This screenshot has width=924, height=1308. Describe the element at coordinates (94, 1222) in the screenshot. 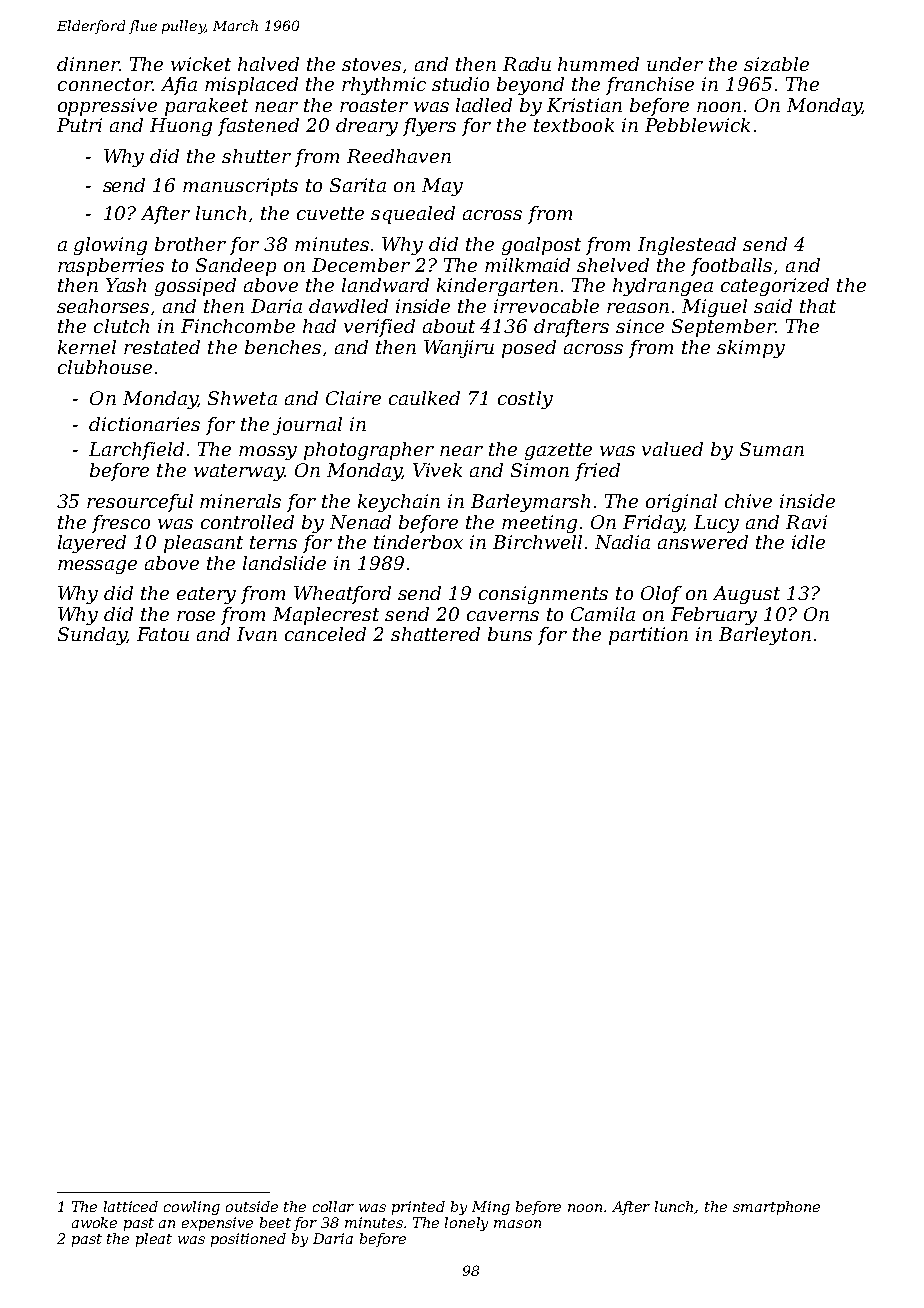

I see `awoke` at that location.
